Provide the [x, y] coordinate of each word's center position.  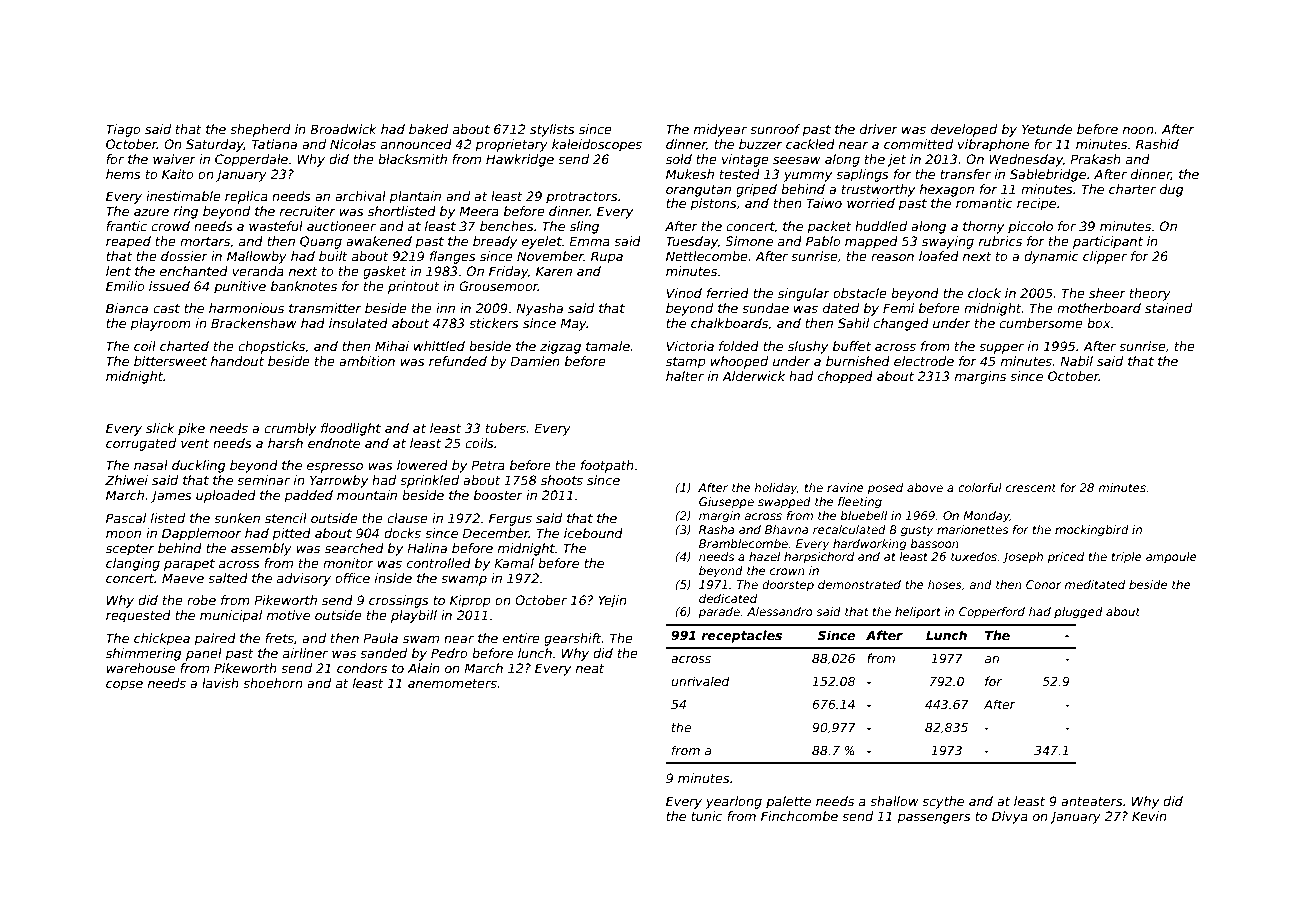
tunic [706, 816]
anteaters [1092, 801]
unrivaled [700, 681]
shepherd [260, 130]
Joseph [1023, 558]
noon [1138, 130]
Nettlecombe [707, 256]
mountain [367, 495]
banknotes [304, 286]
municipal [231, 616]
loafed [939, 256]
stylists [552, 130]
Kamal [514, 563]
